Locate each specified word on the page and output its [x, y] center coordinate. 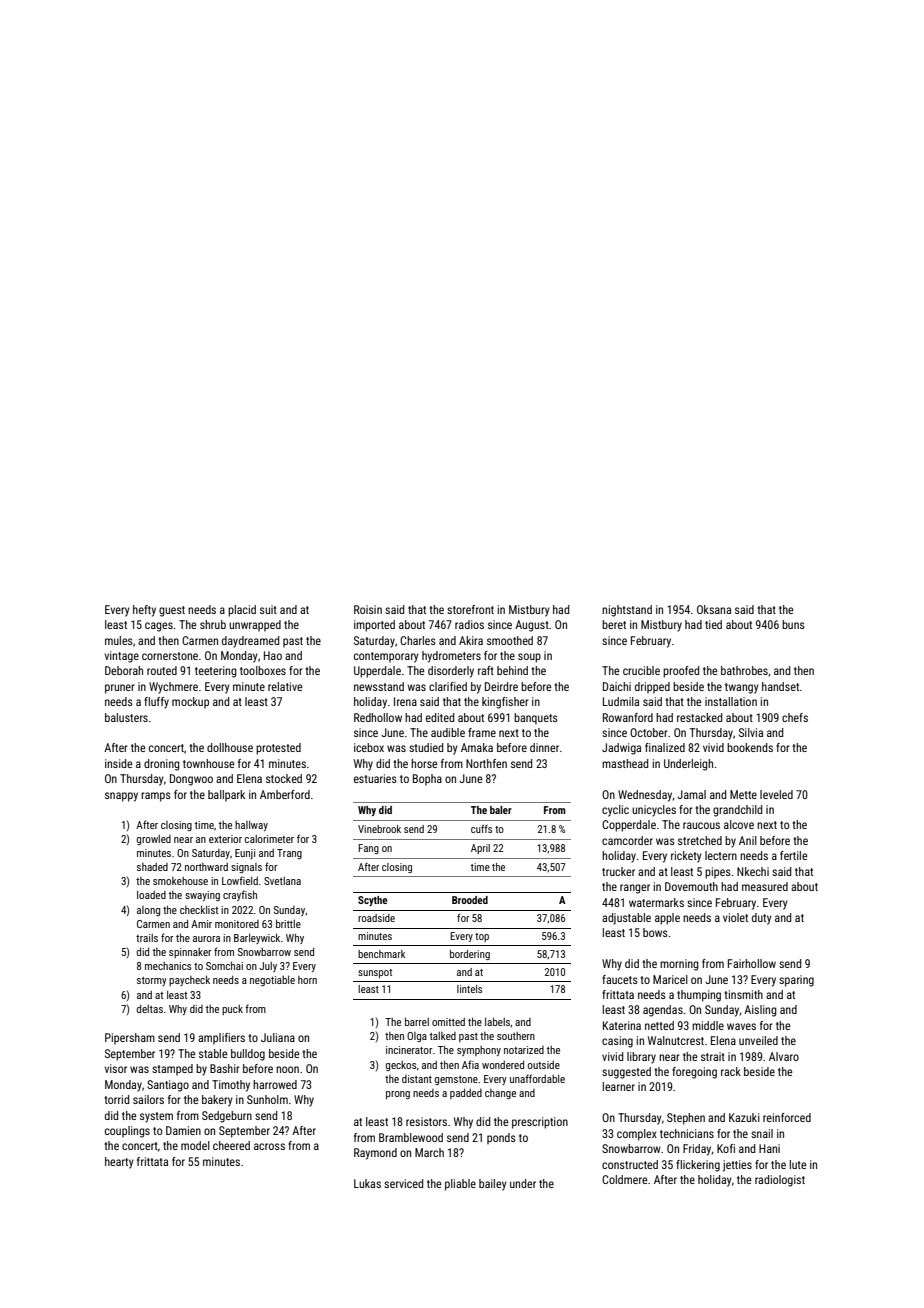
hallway [251, 826]
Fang [368, 849]
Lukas [367, 1183]
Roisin [368, 609]
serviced [403, 1183]
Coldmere [624, 1179]
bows [655, 932]
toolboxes [263, 670]
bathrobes [744, 670]
